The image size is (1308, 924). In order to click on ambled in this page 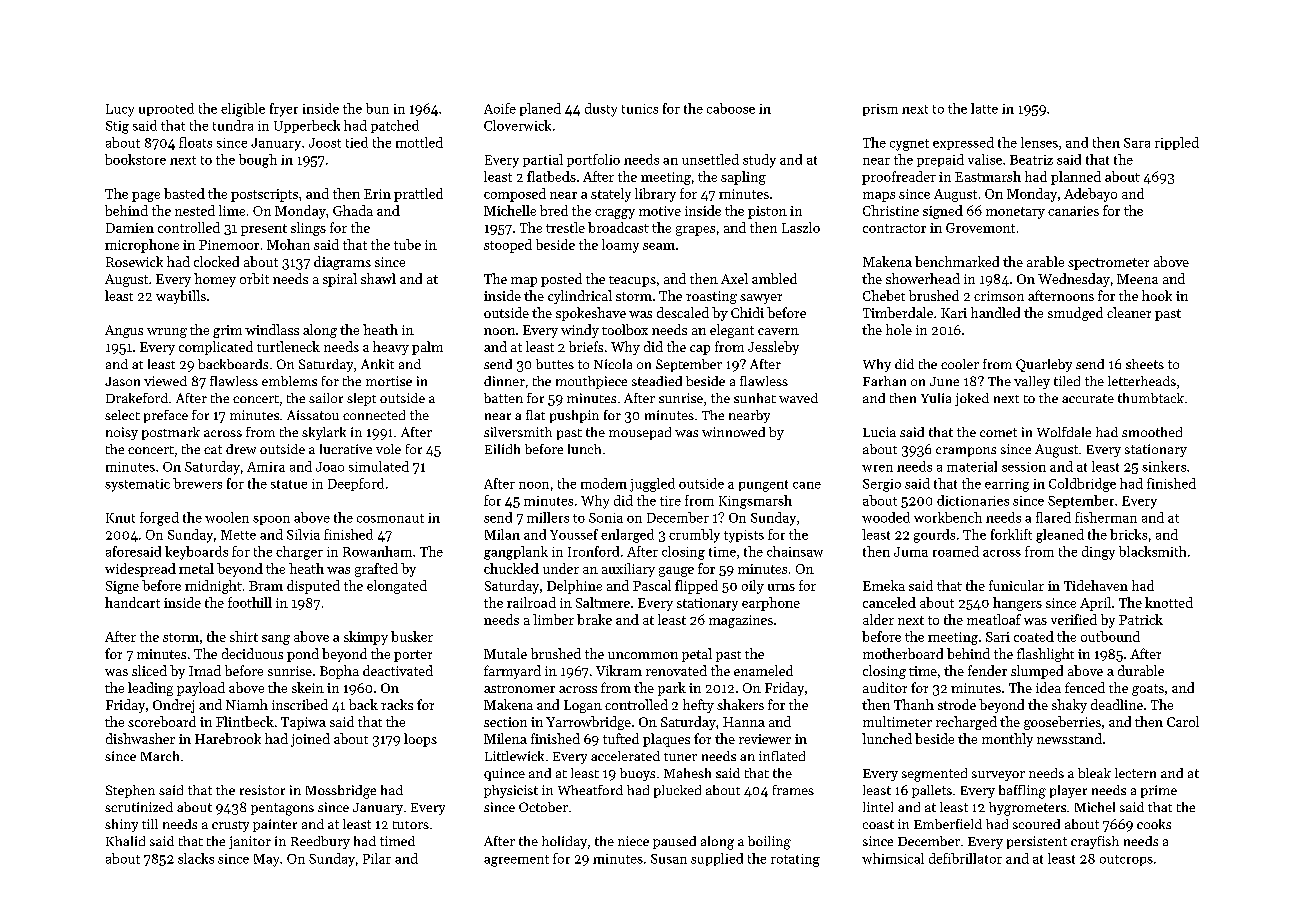, I will do `click(774, 278)`.
